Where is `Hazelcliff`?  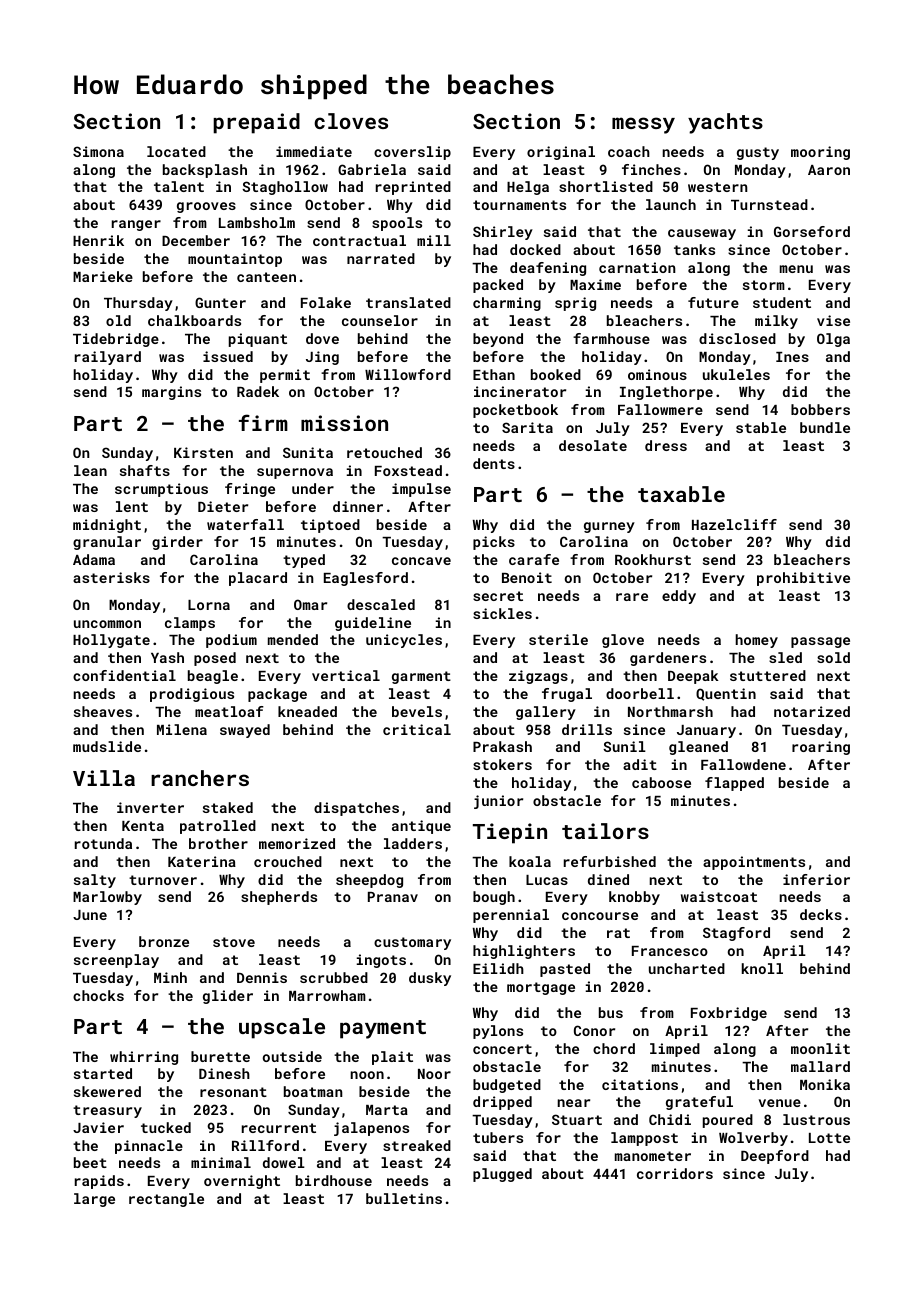
Hazelcliff is located at coordinates (734, 524).
